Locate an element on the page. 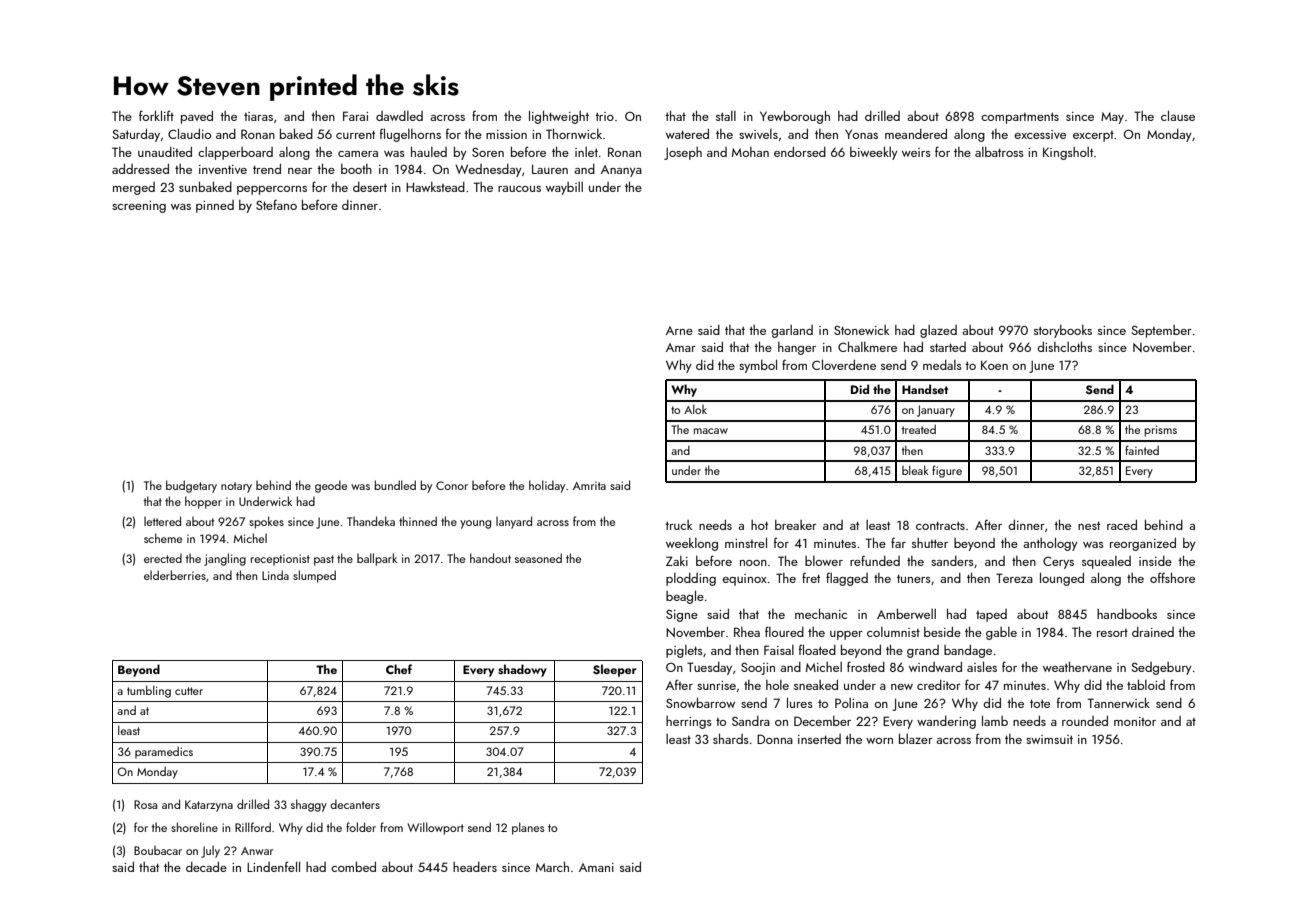 The width and height of the document is (1308, 924). September is located at coordinates (1161, 331).
